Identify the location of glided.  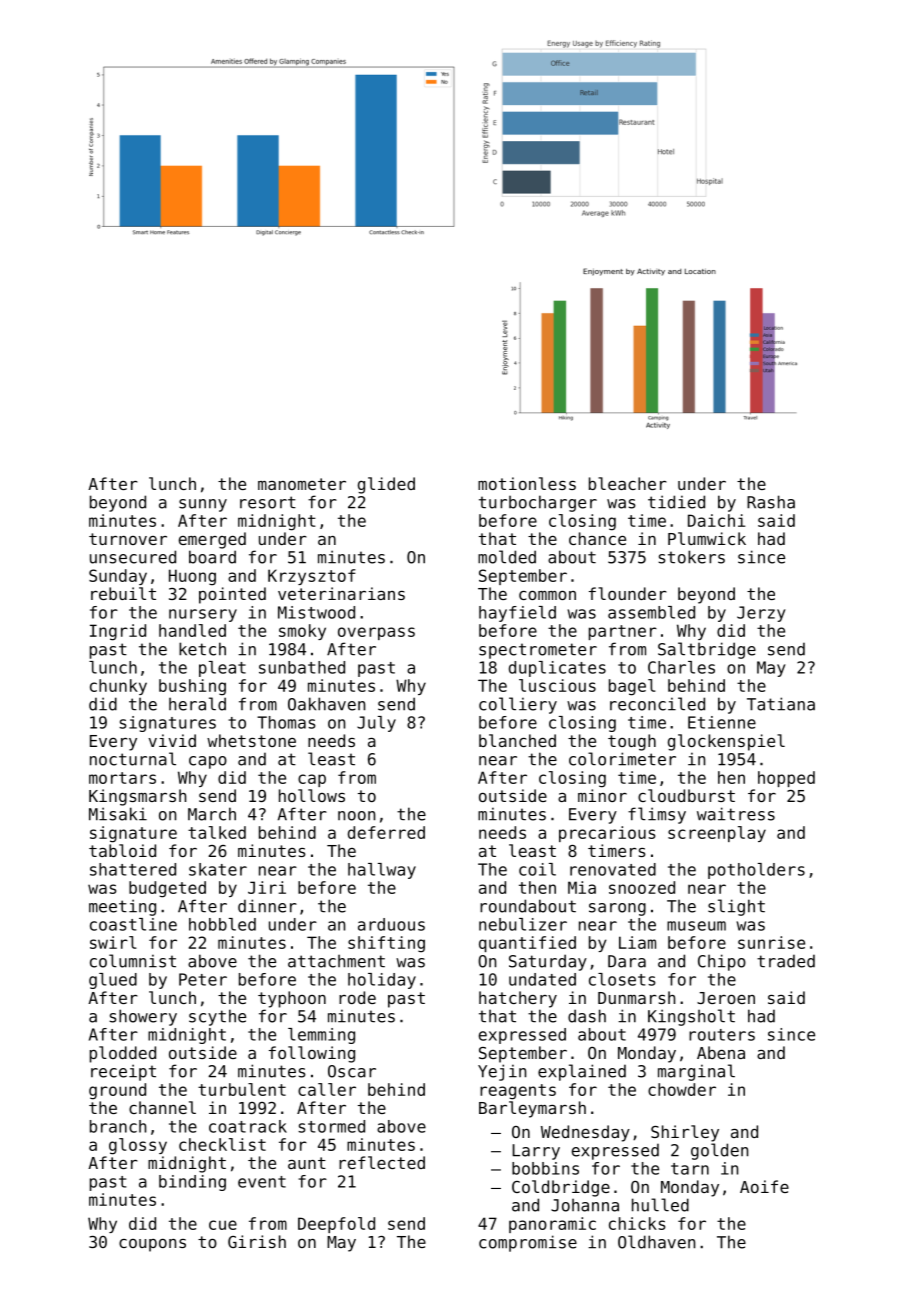
(386, 485).
